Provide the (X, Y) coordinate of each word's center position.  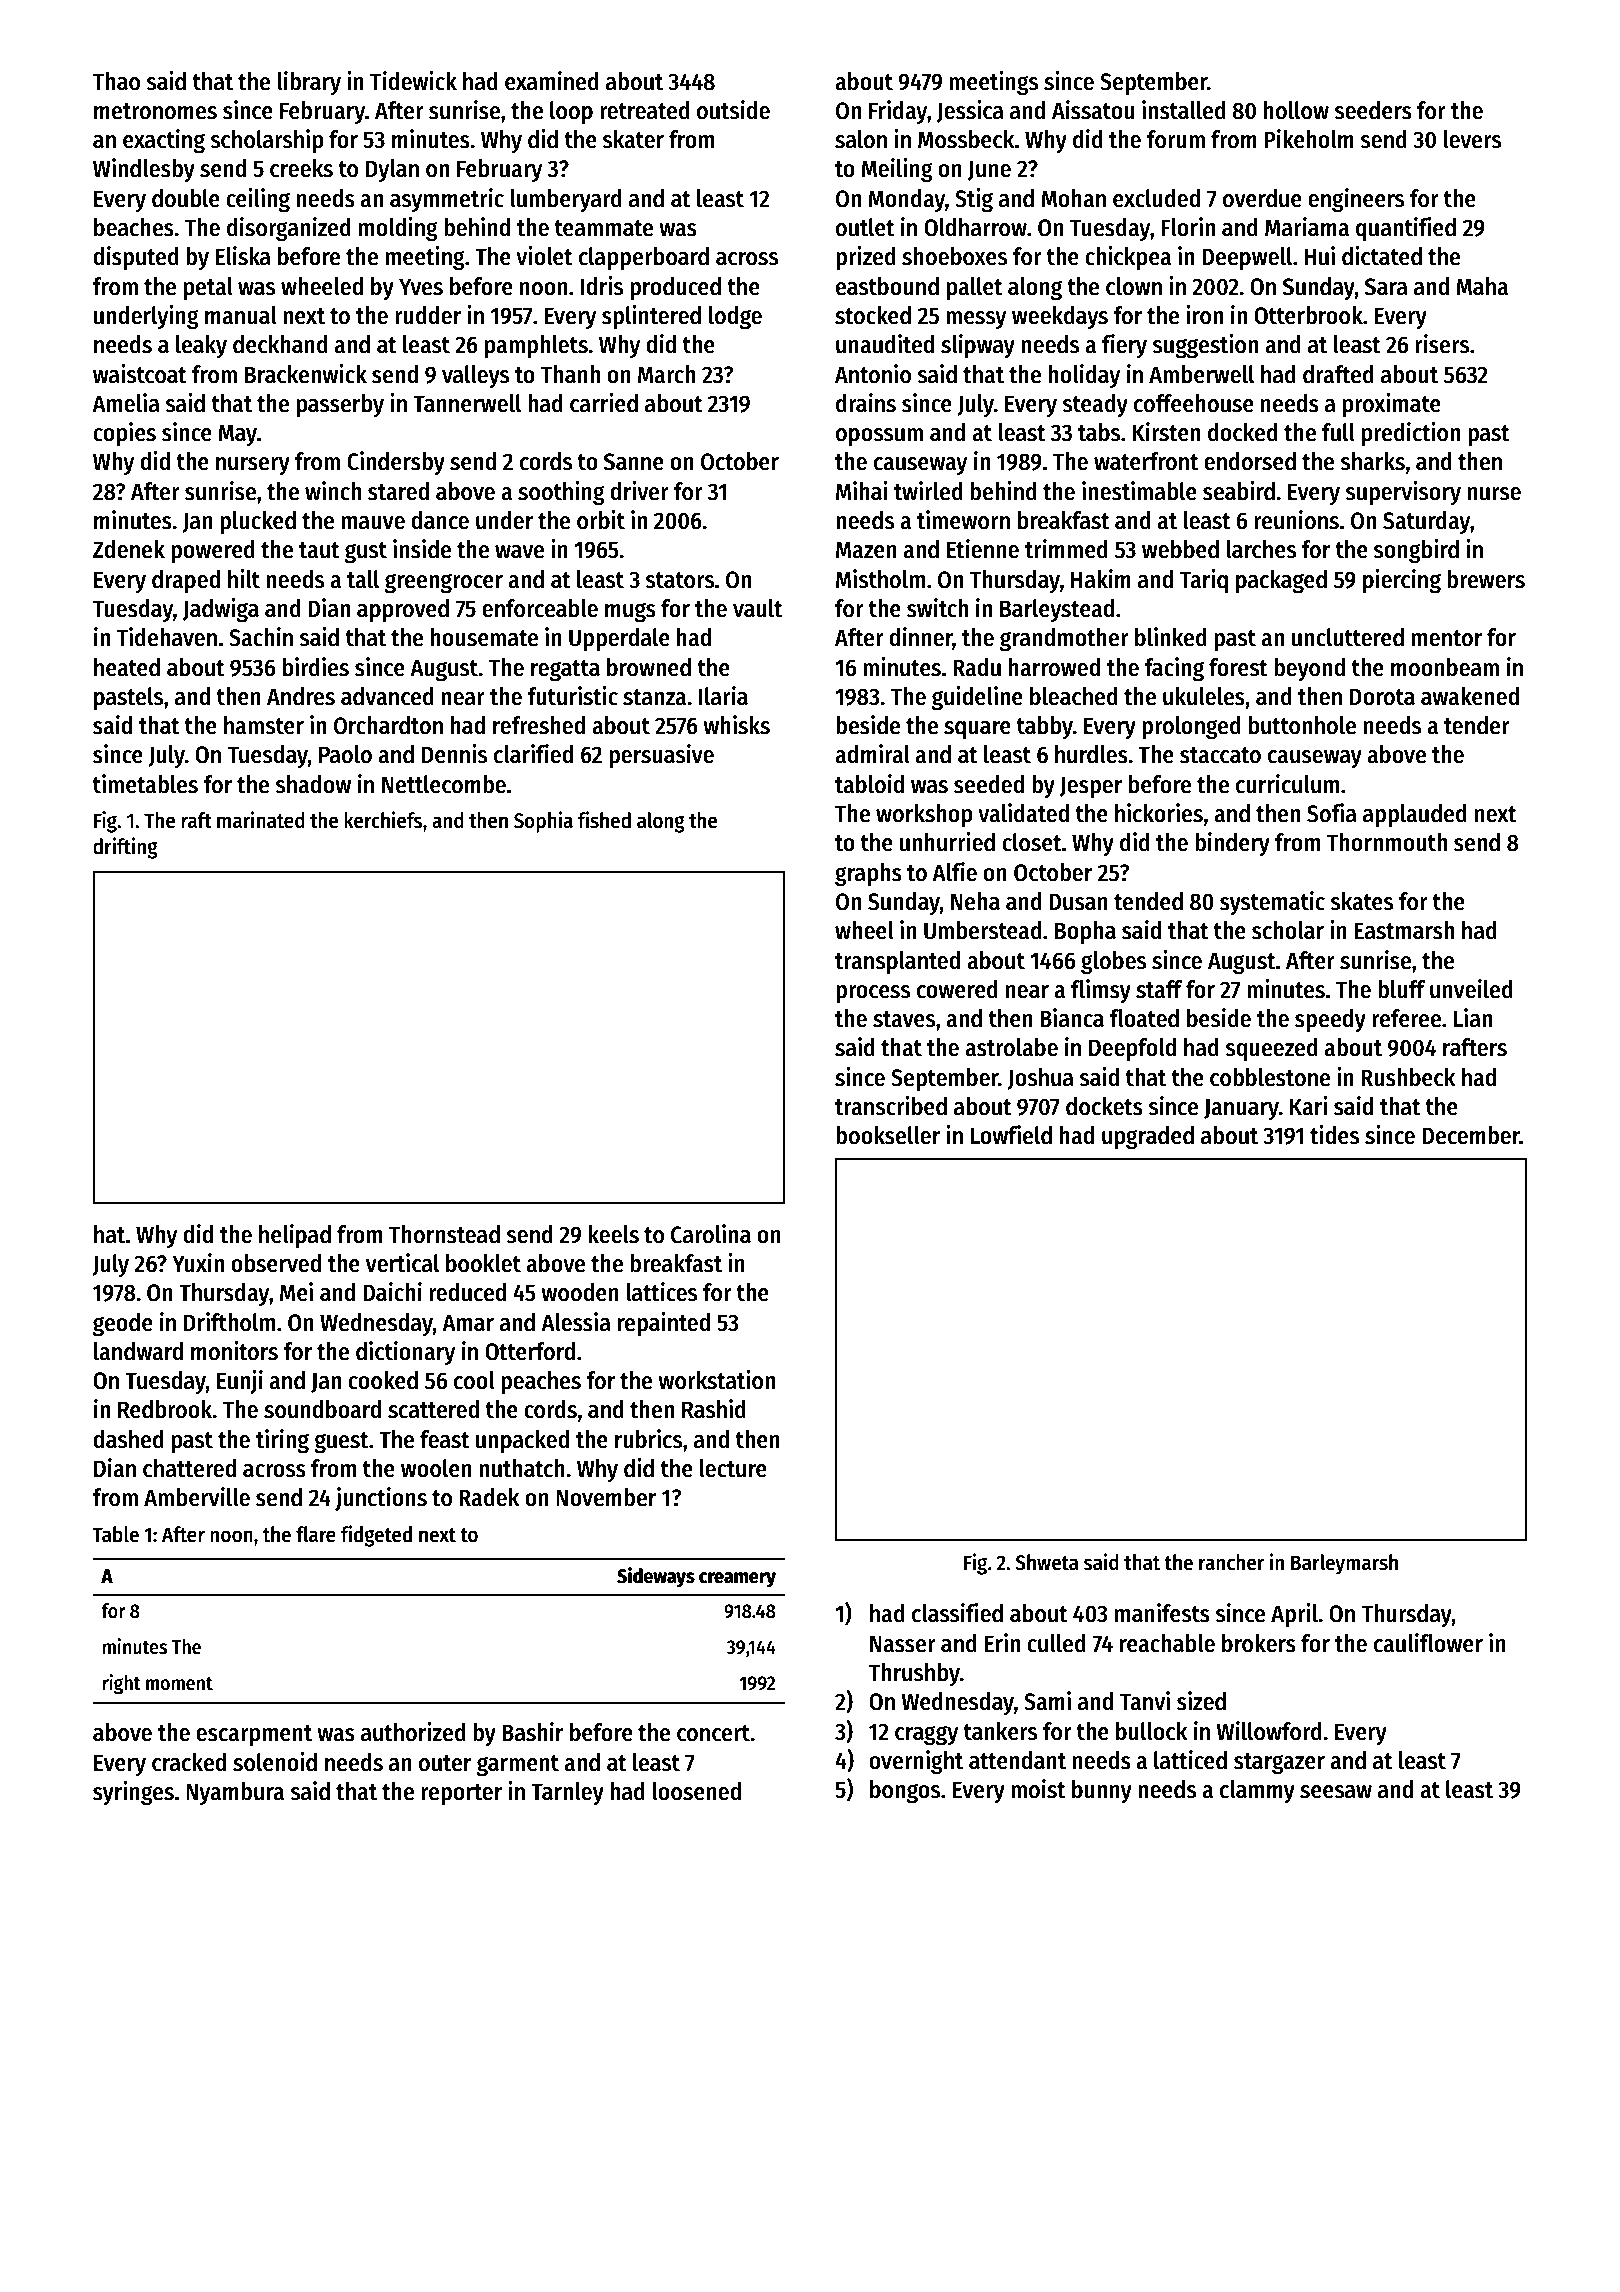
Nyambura (235, 1793)
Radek (489, 1497)
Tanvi (1145, 1701)
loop (571, 112)
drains (866, 403)
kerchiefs (383, 820)
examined (552, 81)
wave (519, 552)
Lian (1473, 1018)
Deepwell (1247, 258)
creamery (737, 1580)
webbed (1180, 549)
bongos (905, 1791)
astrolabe (1011, 1047)
